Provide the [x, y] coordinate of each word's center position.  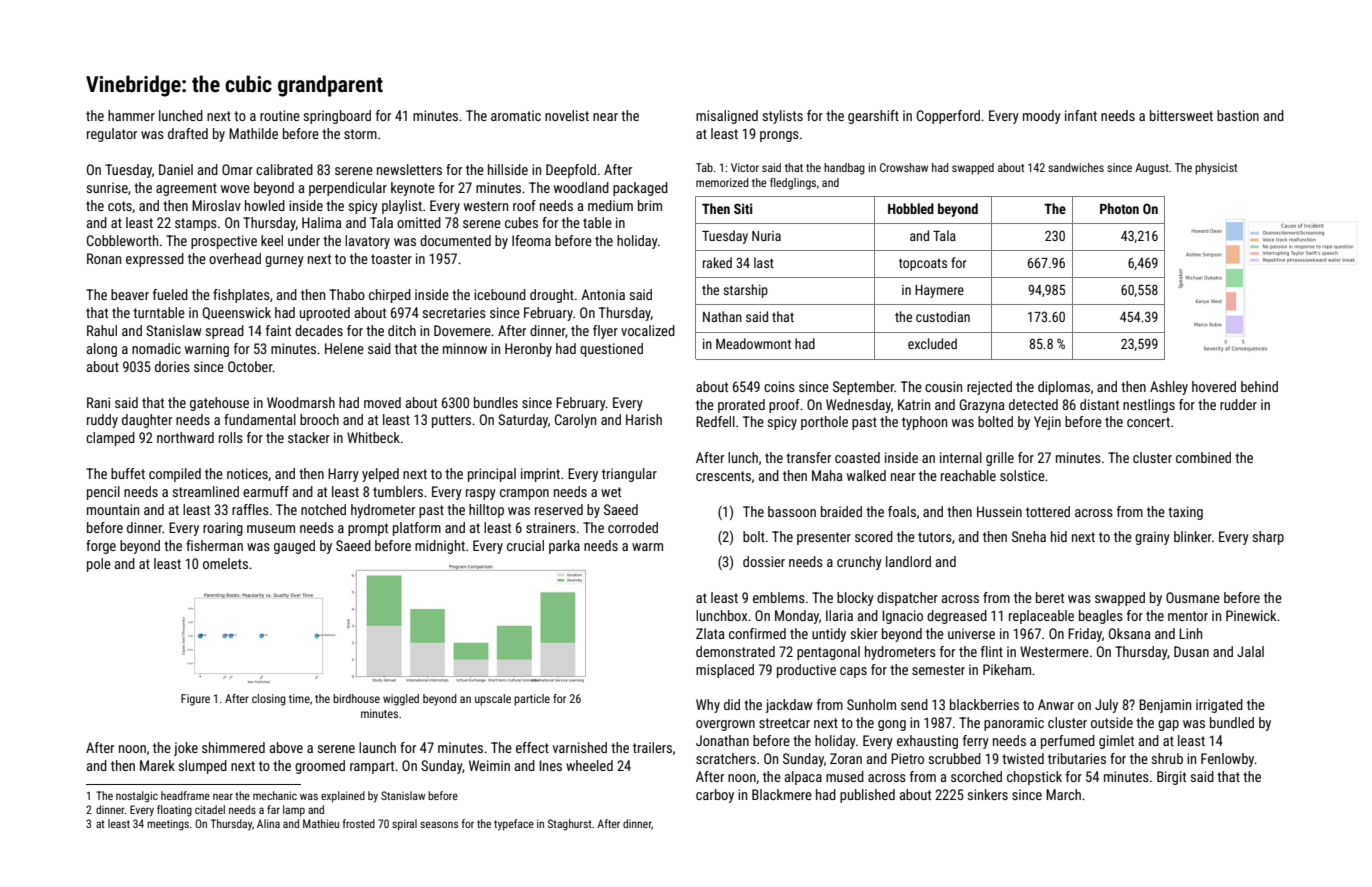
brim [650, 205]
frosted [359, 823]
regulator [112, 135]
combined [1203, 457]
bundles [496, 402]
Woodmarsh [301, 402]
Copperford [948, 117]
